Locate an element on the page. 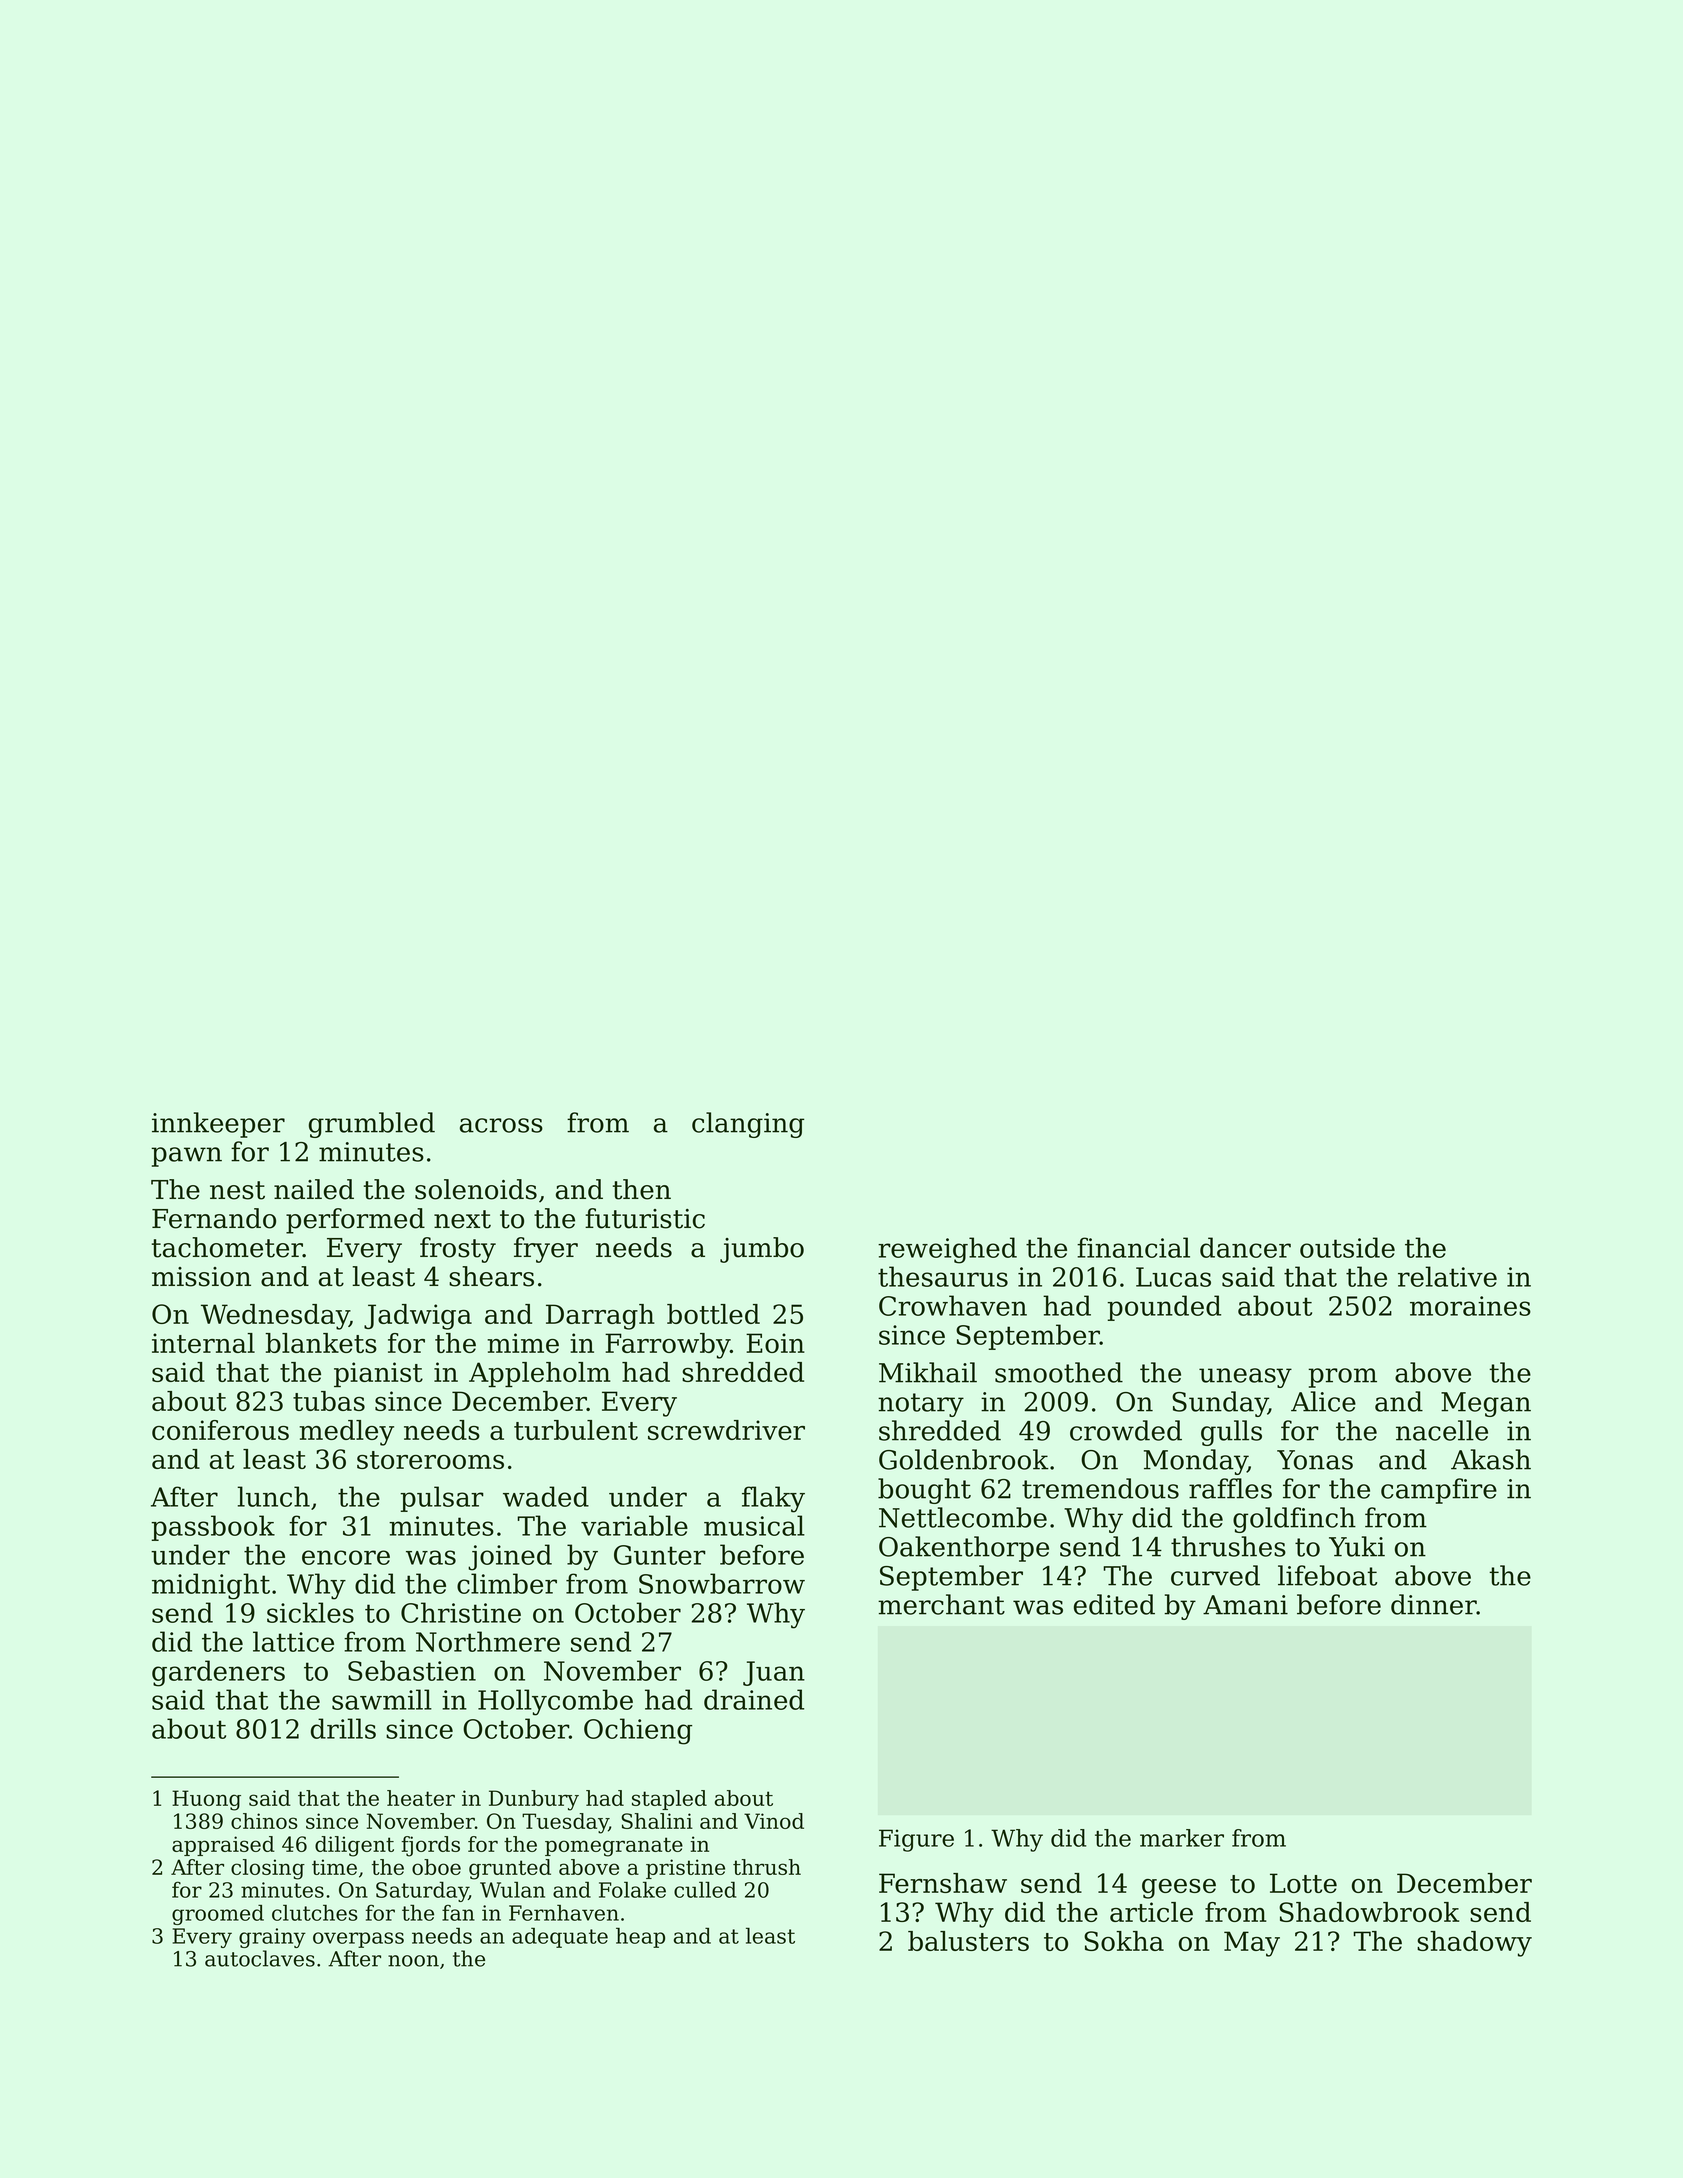 The width and height of the document is (1683, 2178). Darragh is located at coordinates (600, 1317).
